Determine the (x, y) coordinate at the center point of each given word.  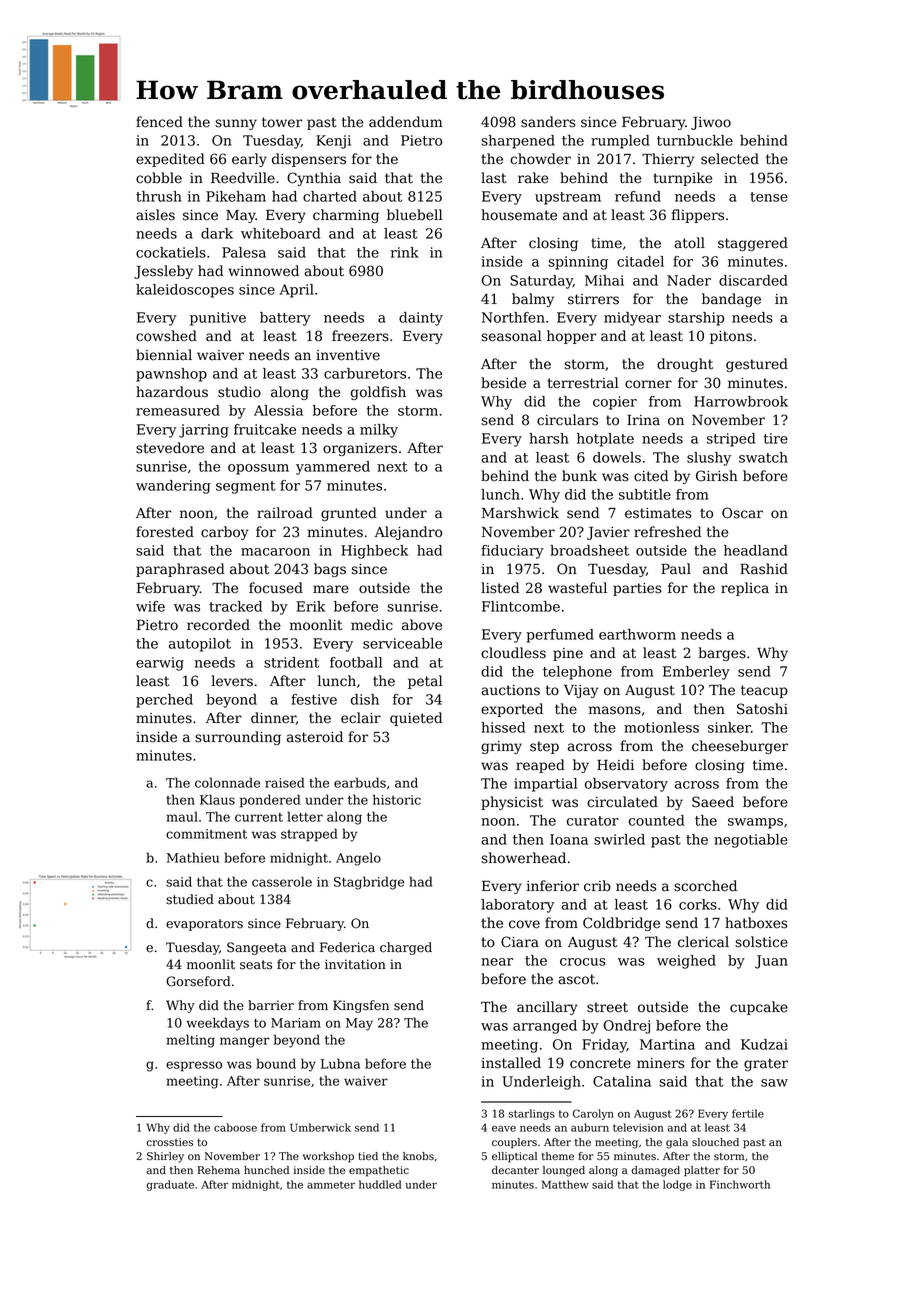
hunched (266, 1170)
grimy (501, 747)
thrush (159, 196)
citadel (640, 261)
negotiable (751, 841)
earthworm (637, 634)
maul (182, 816)
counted (656, 820)
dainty (421, 319)
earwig (160, 664)
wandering (173, 487)
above (422, 625)
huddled (380, 1184)
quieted (416, 719)
